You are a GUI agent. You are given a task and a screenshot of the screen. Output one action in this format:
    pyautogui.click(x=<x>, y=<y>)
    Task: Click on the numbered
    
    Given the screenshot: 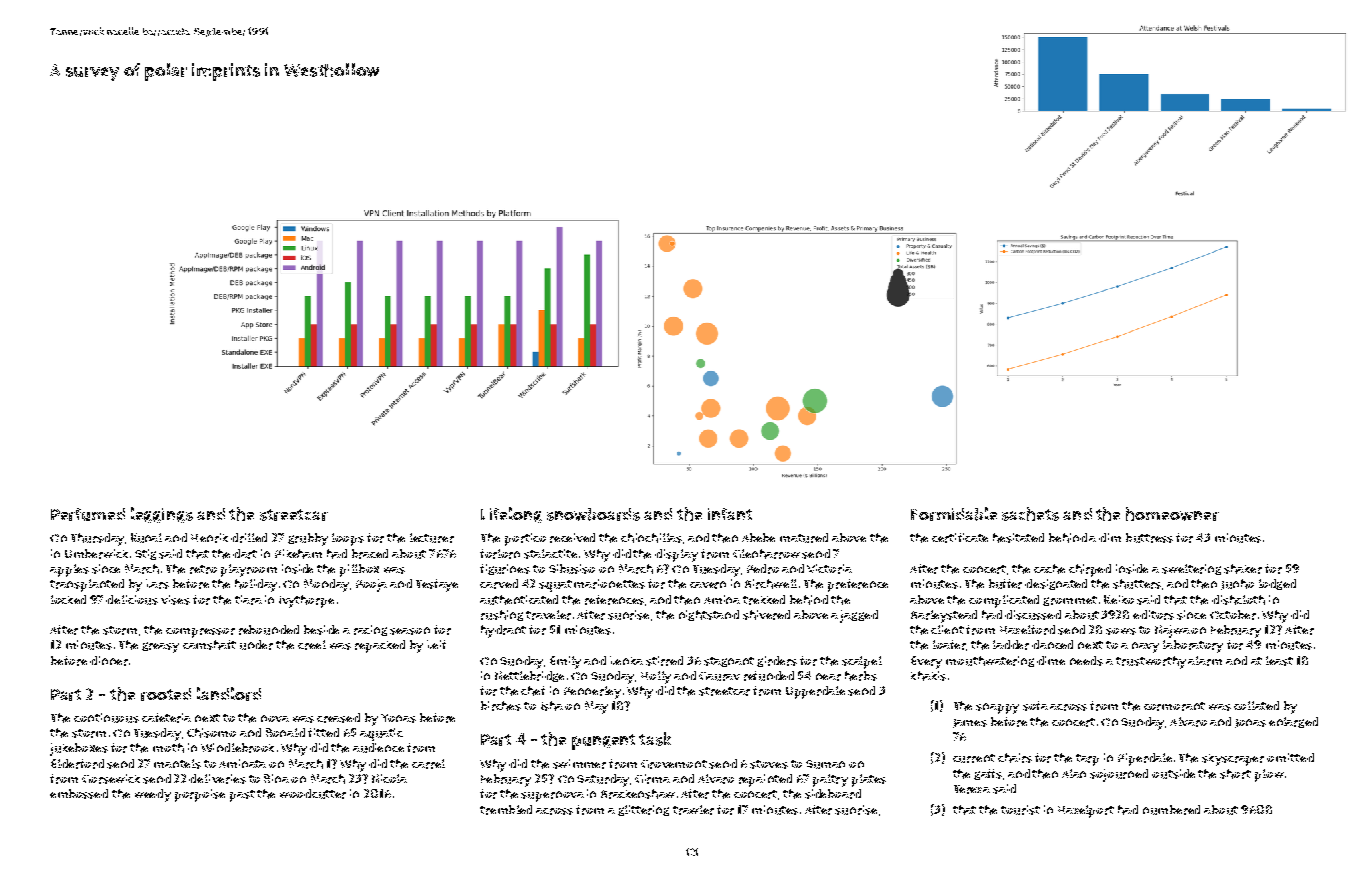 What is the action you would take?
    pyautogui.click(x=1171, y=810)
